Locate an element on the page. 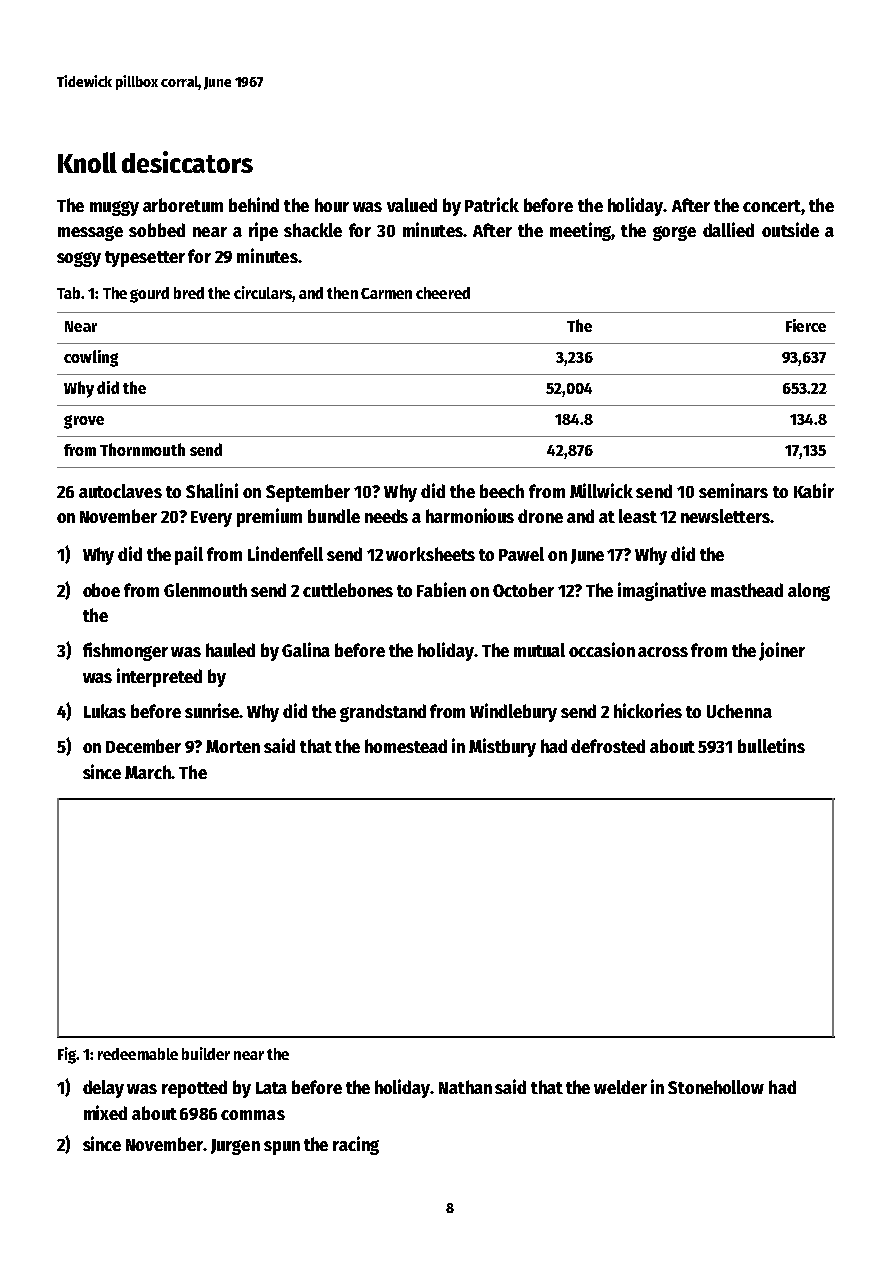 This document has height=1264, width=891. gorge is located at coordinates (674, 233).
